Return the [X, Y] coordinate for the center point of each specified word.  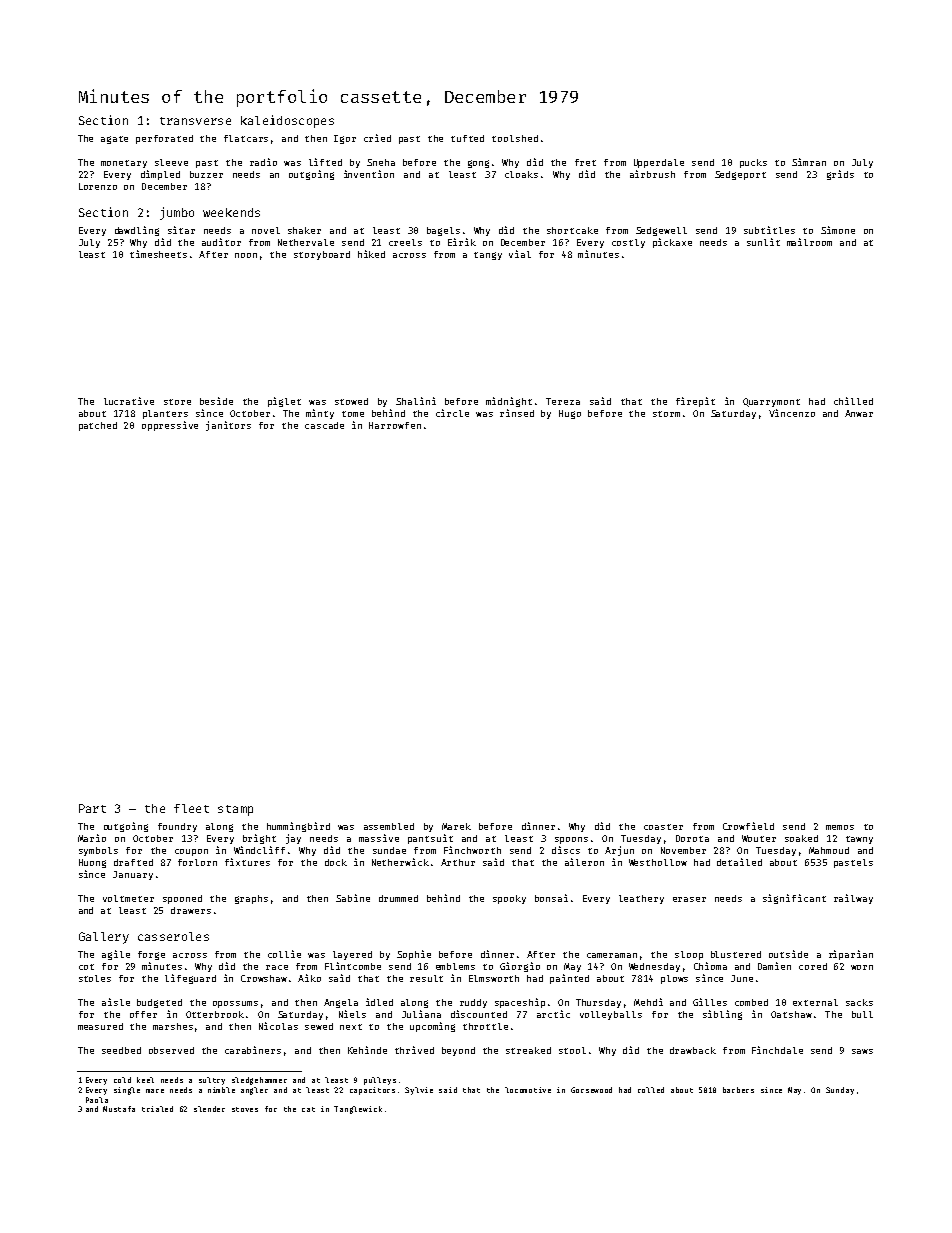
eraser [689, 899]
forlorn [197, 862]
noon [246, 255]
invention [369, 174]
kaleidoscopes [287, 121]
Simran [809, 162]
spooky [509, 899]
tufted [467, 138]
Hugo [570, 414]
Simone [838, 230]
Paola [97, 1100]
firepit [695, 402]
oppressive [170, 426]
